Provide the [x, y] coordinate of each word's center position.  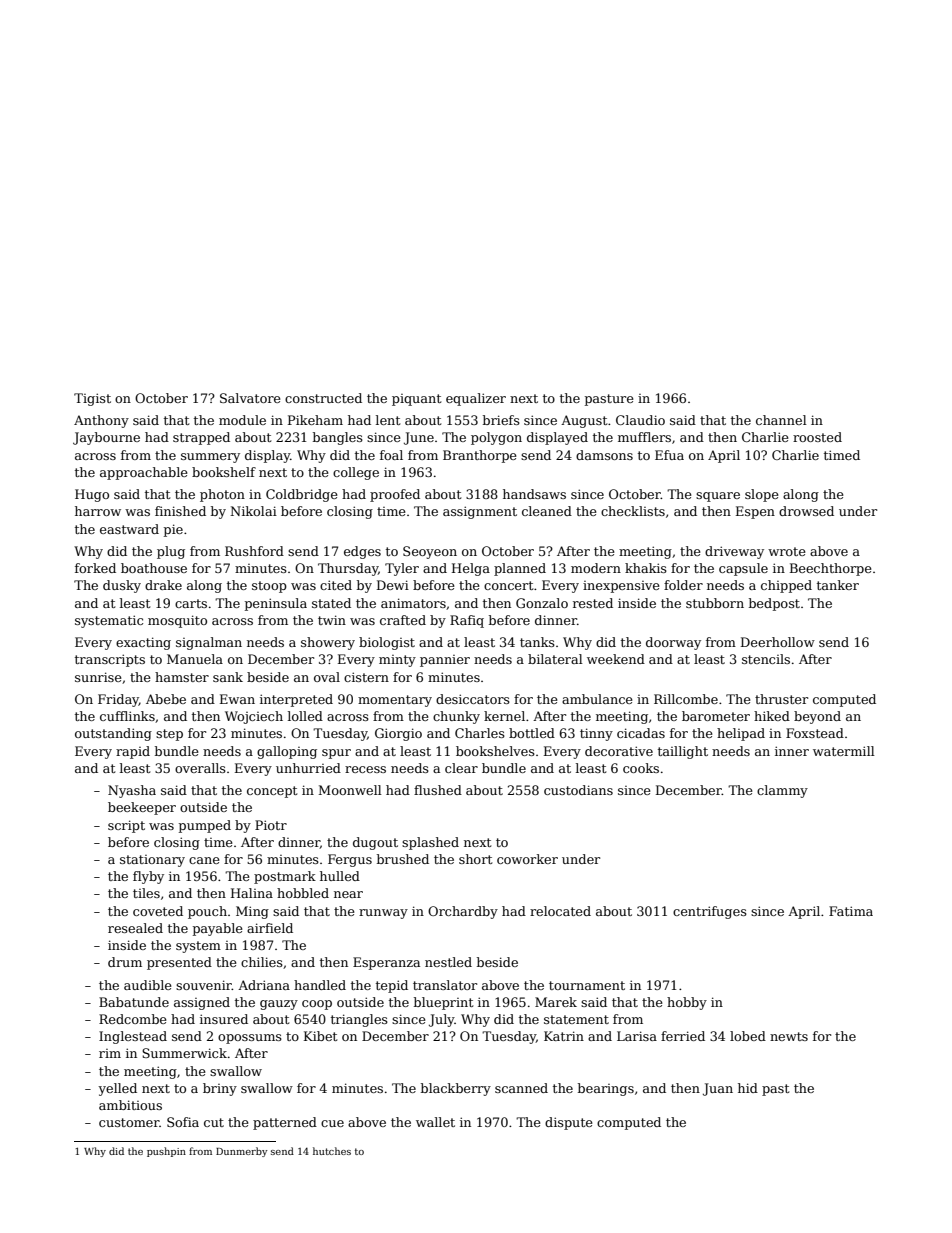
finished [180, 511]
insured [224, 1019]
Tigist [92, 399]
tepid [392, 986]
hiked [772, 716]
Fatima [851, 911]
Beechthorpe [831, 569]
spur [336, 754]
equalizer [476, 399]
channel [781, 420]
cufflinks [127, 716]
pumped [205, 826]
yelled [117, 1089]
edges [362, 552]
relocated [560, 911]
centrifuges [710, 912]
